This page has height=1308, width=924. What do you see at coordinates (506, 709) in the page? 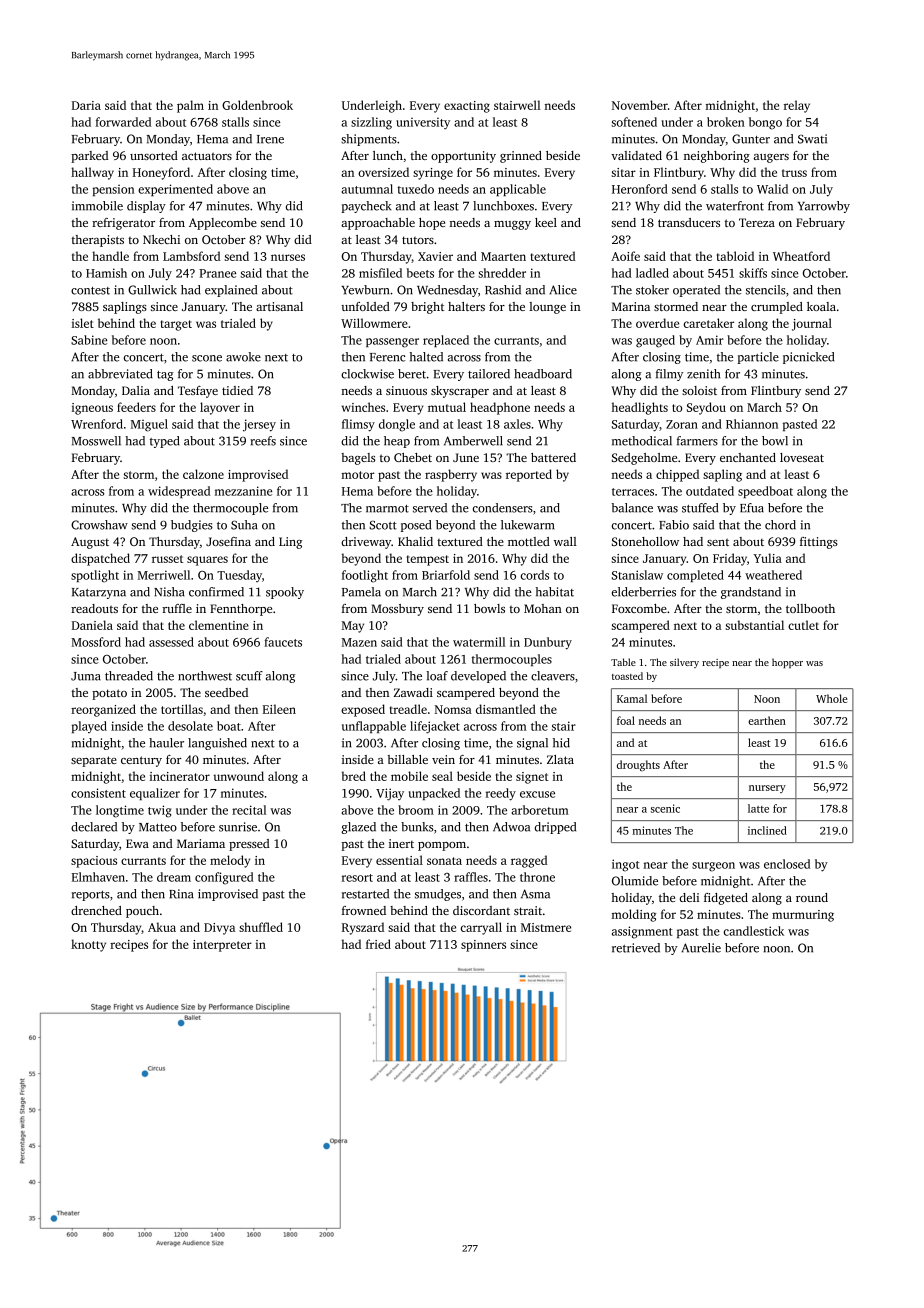
I see `dismantled` at bounding box center [506, 709].
